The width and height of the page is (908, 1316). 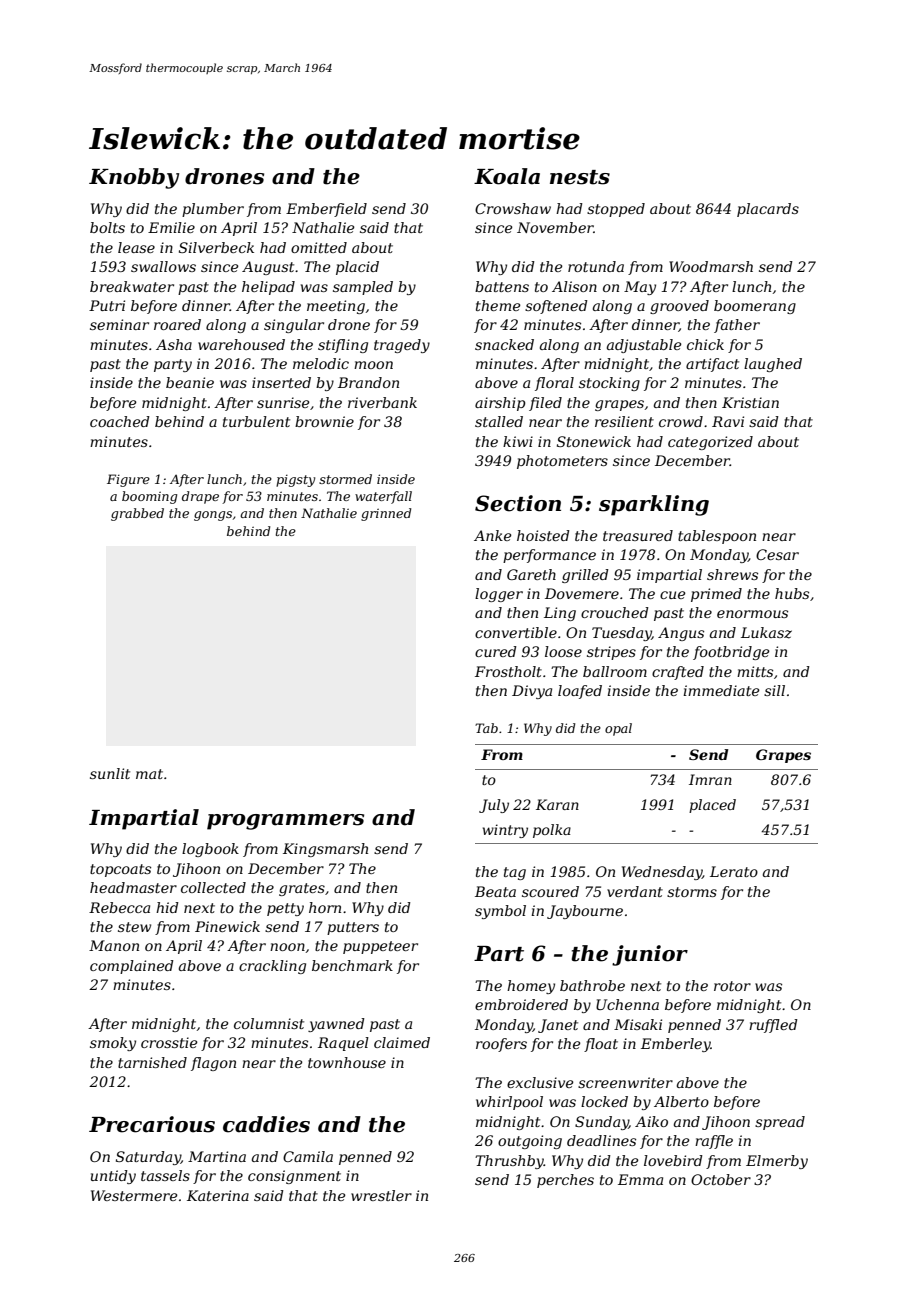 I want to click on Koala, so click(x=507, y=176).
